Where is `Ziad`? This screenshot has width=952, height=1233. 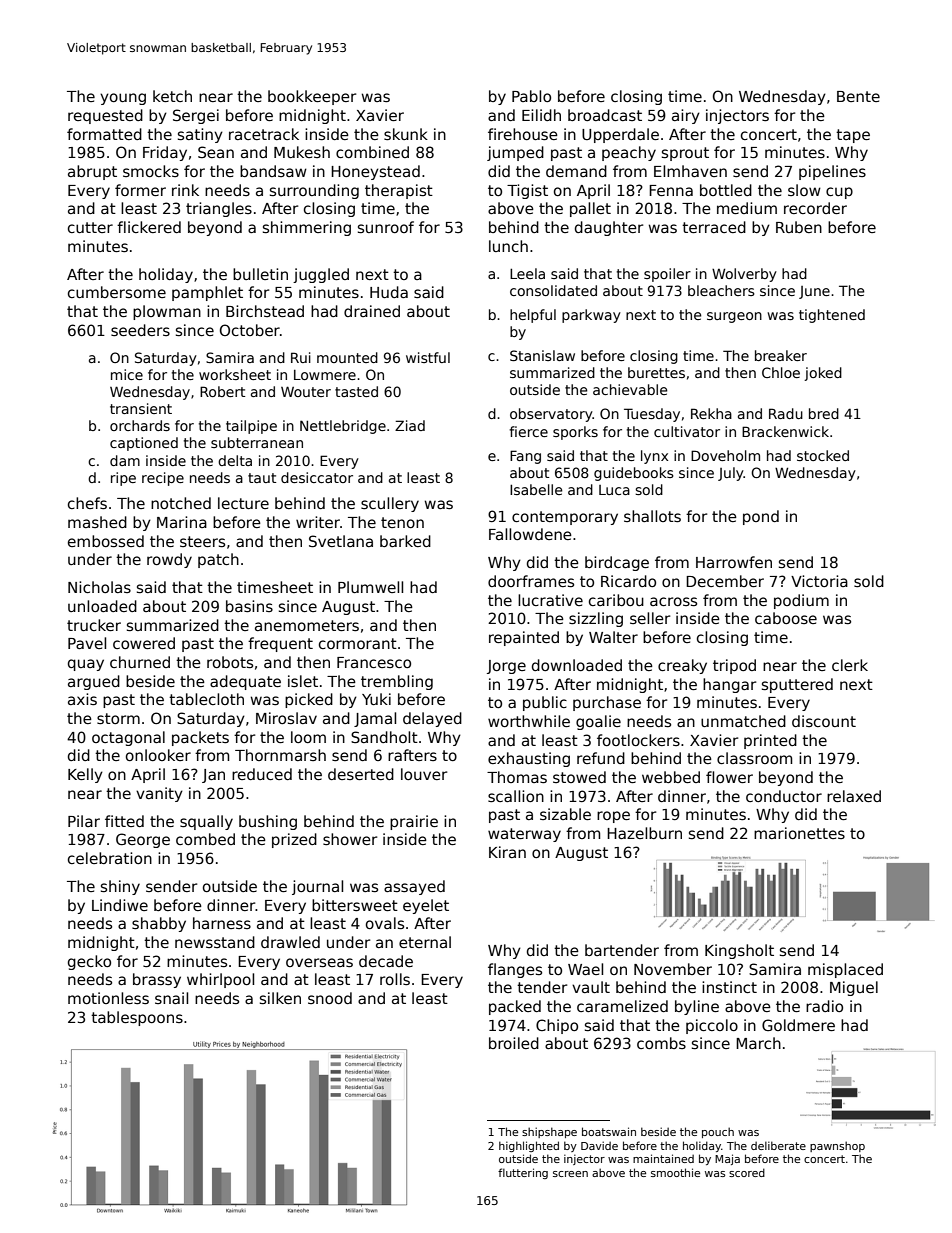 Ziad is located at coordinates (410, 425).
